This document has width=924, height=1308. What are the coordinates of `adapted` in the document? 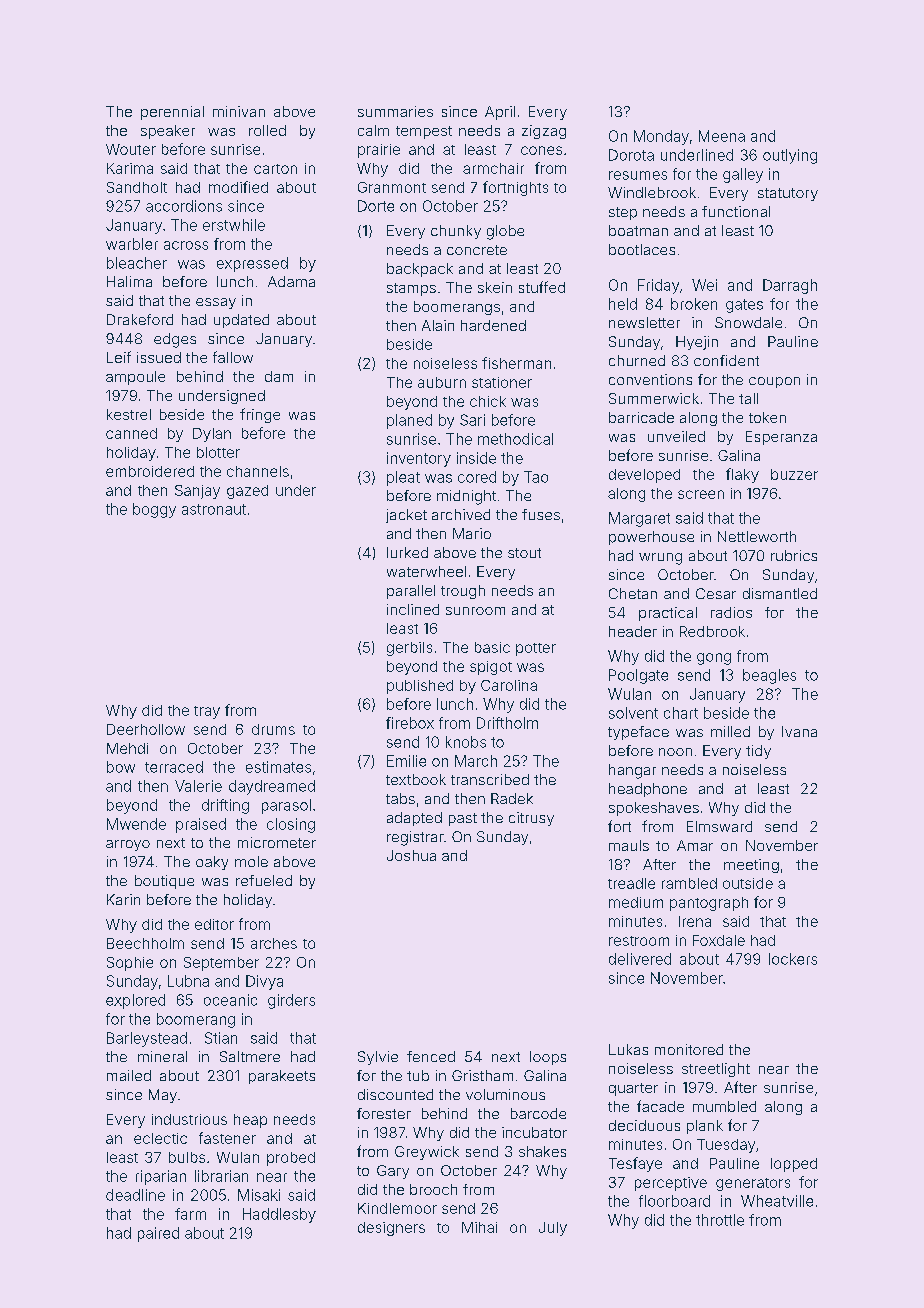 It's located at (414, 819).
